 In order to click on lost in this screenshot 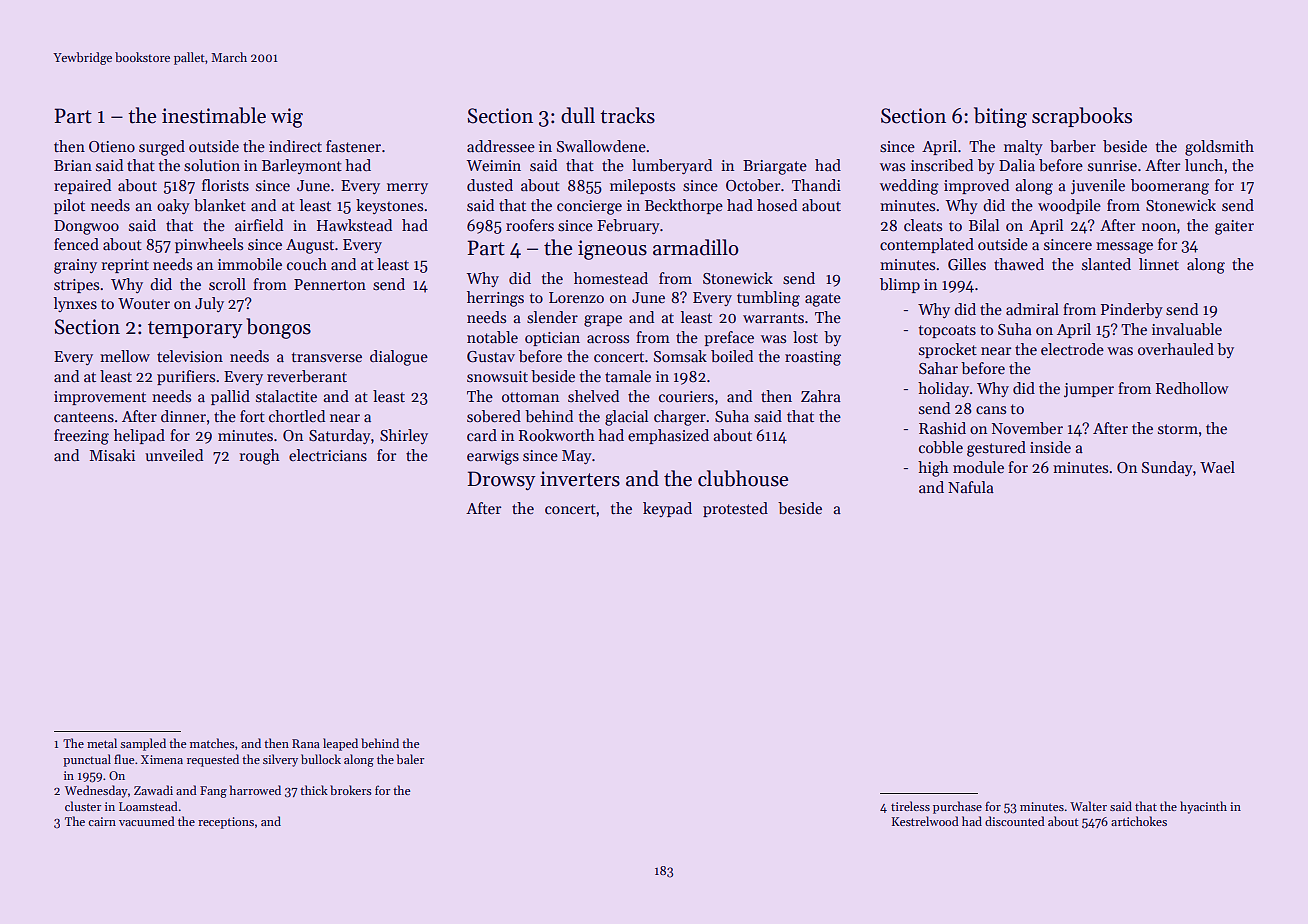, I will do `click(805, 337)`.
